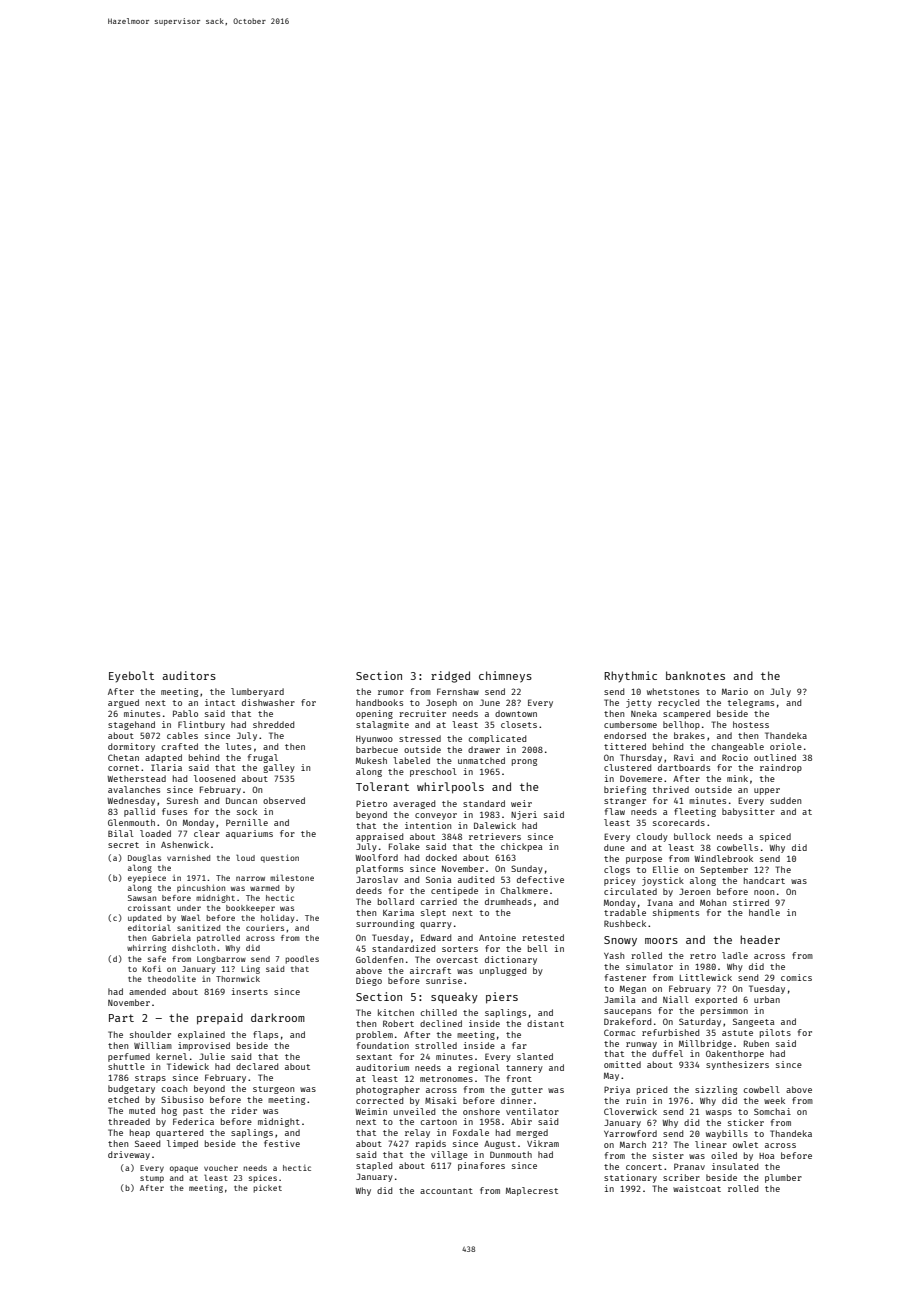 The height and width of the screenshot is (1308, 924). What do you see at coordinates (267, 1188) in the screenshot?
I see `picket` at bounding box center [267, 1188].
